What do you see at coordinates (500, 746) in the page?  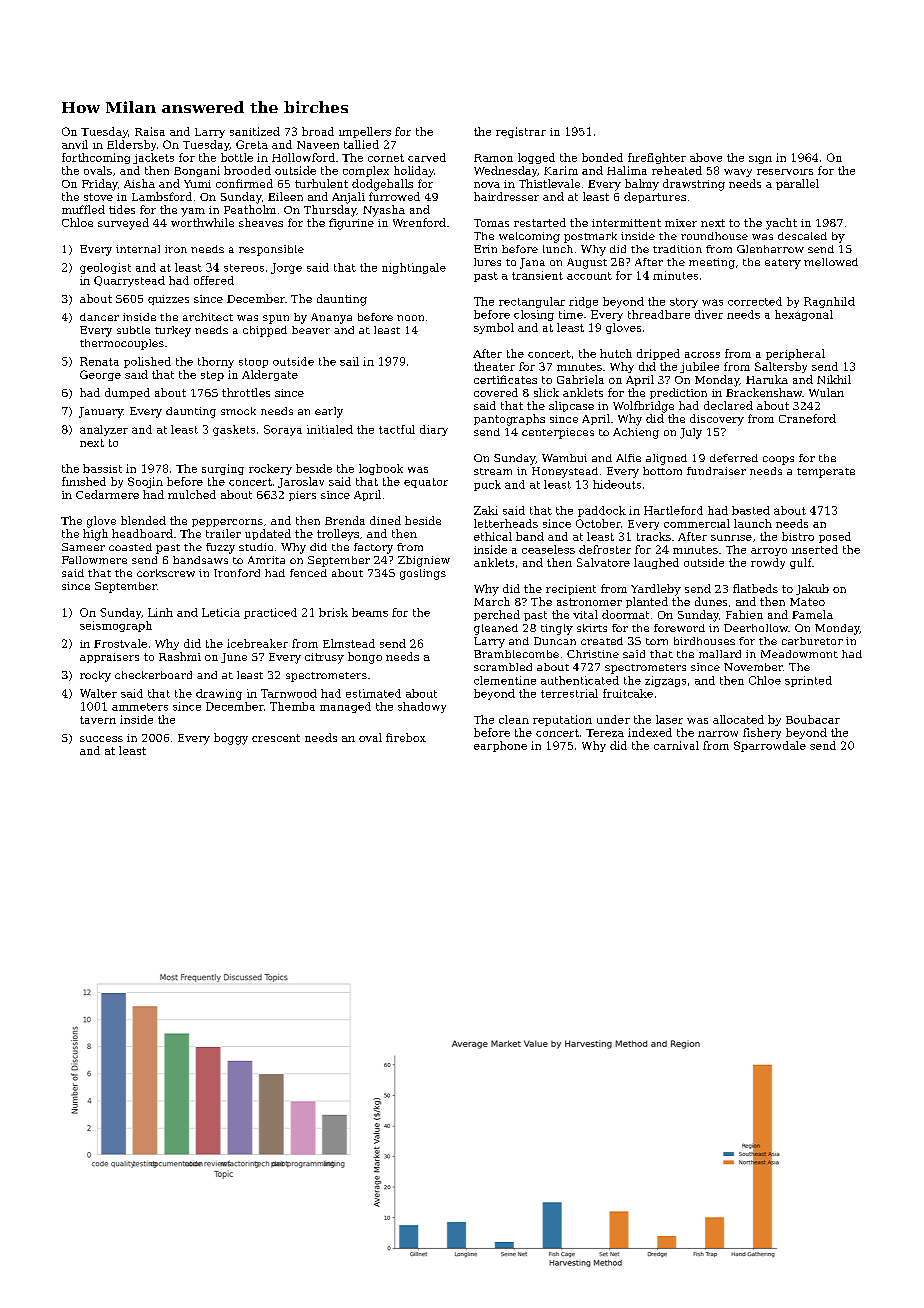 I see `earphone` at bounding box center [500, 746].
